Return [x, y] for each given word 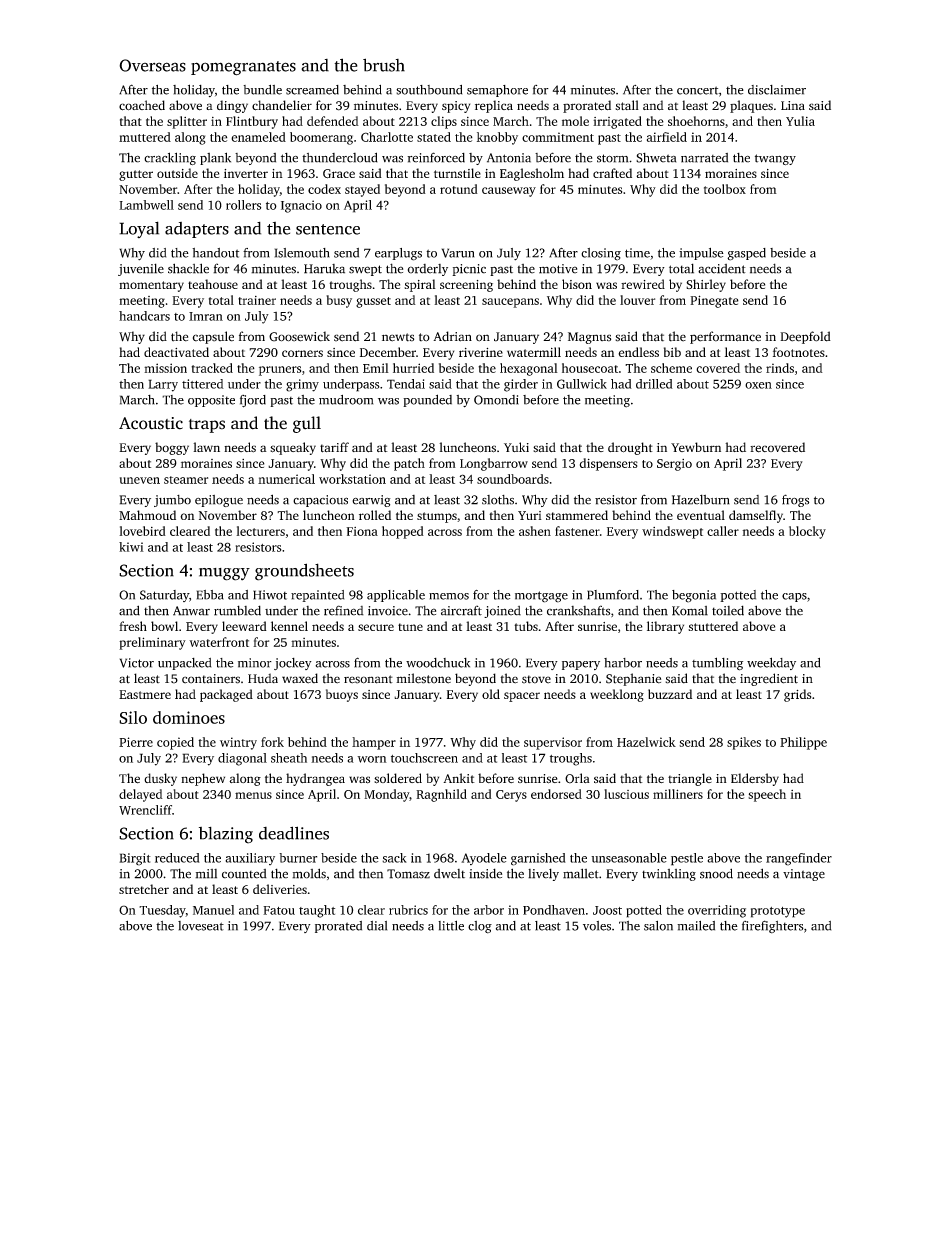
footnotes [799, 352]
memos [449, 596]
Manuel [213, 910]
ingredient [769, 679]
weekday [771, 663]
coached [142, 105]
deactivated [176, 352]
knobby [497, 138]
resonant [368, 679]
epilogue [219, 501]
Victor [137, 663]
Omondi [496, 400]
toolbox [725, 189]
